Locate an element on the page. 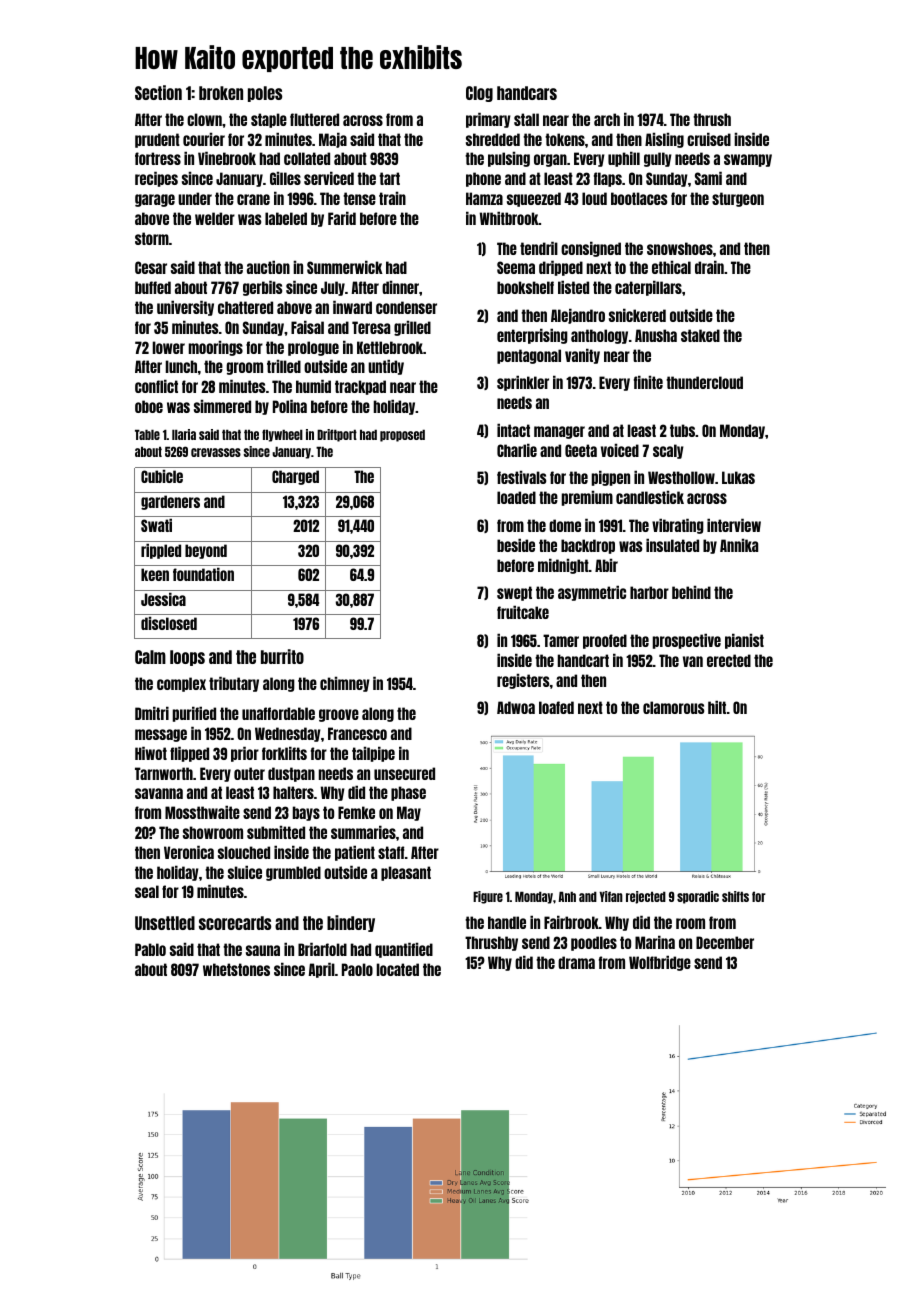  fluttered is located at coordinates (314, 119).
